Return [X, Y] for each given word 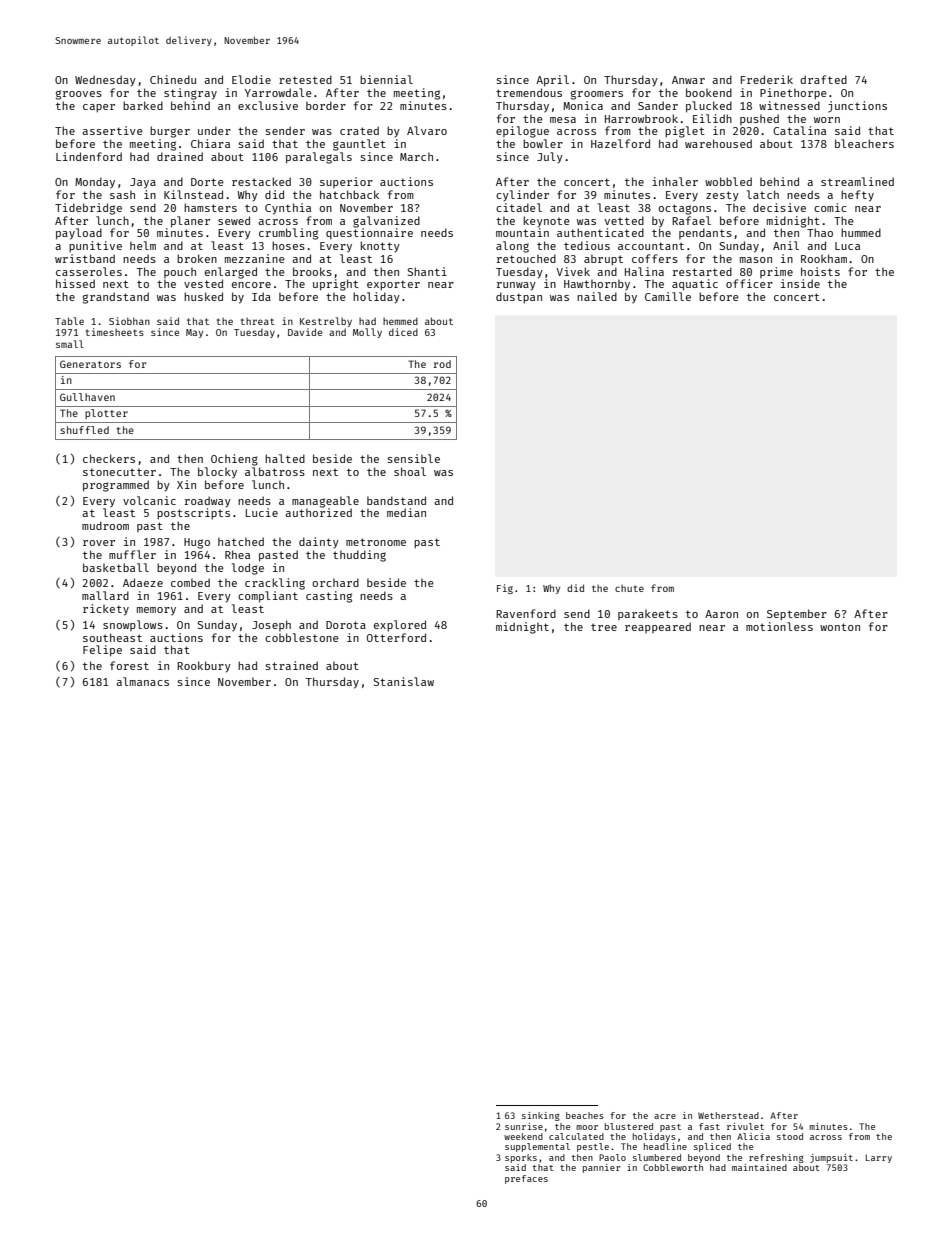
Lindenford [89, 156]
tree [604, 627]
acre [665, 1116]
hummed [861, 232]
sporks [521, 1158]
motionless [779, 626]
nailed [597, 296]
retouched [526, 258]
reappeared [658, 627]
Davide [305, 332]
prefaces [526, 1179]
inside [800, 283]
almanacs [142, 681]
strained [291, 665]
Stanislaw [404, 681]
